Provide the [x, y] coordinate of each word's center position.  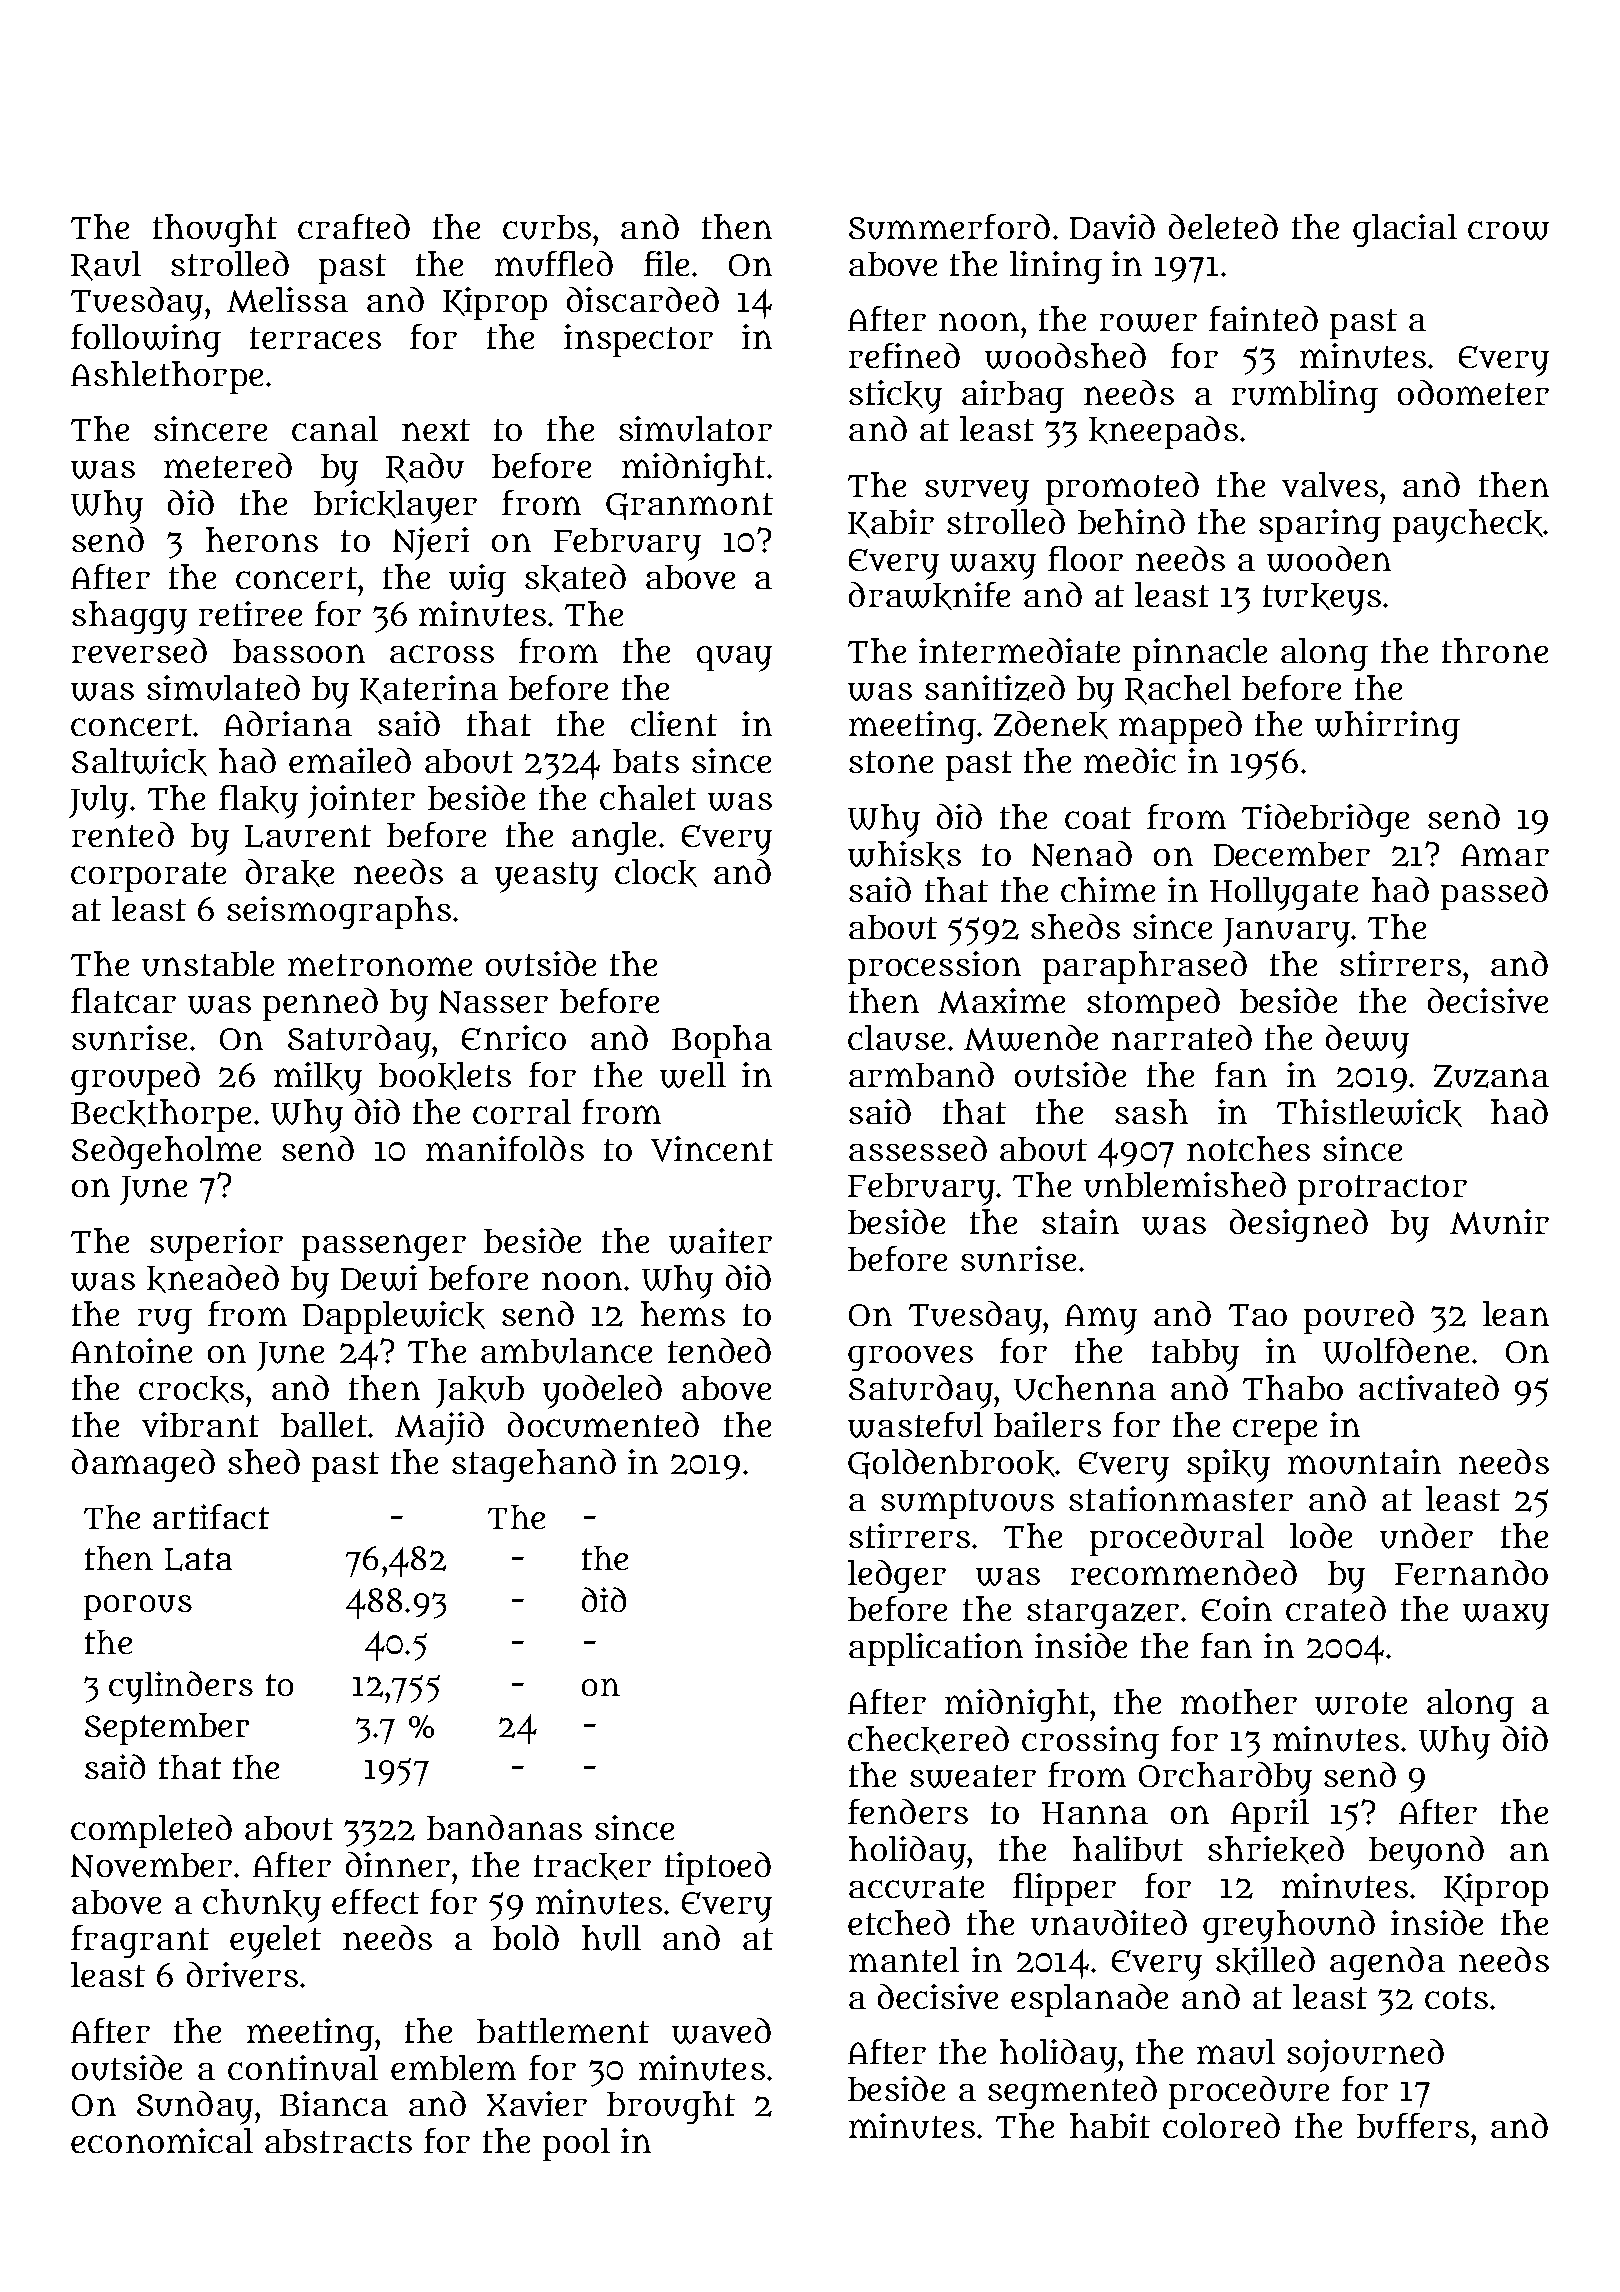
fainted [1263, 318]
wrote [1361, 1703]
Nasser [493, 1002]
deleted [1223, 226]
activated [1429, 1387]
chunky [262, 1906]
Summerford [949, 227]
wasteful [915, 1425]
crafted [354, 226]
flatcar [123, 1000]
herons [262, 539]
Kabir [891, 523]
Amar [1505, 855]
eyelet [275, 1942]
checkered [928, 1740]
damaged [143, 1465]
